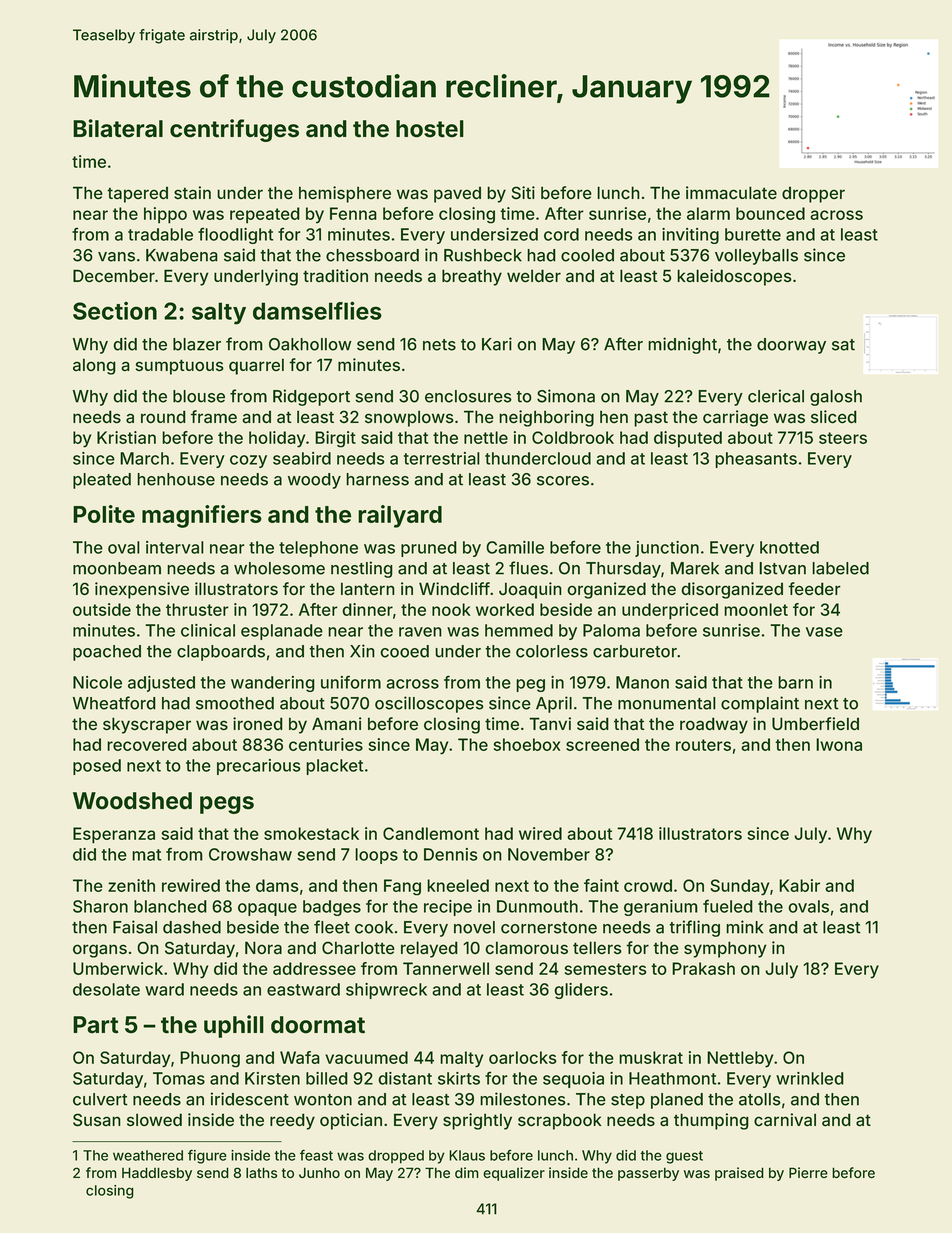 The width and height of the document is (952, 1233). I want to click on along, so click(94, 366).
